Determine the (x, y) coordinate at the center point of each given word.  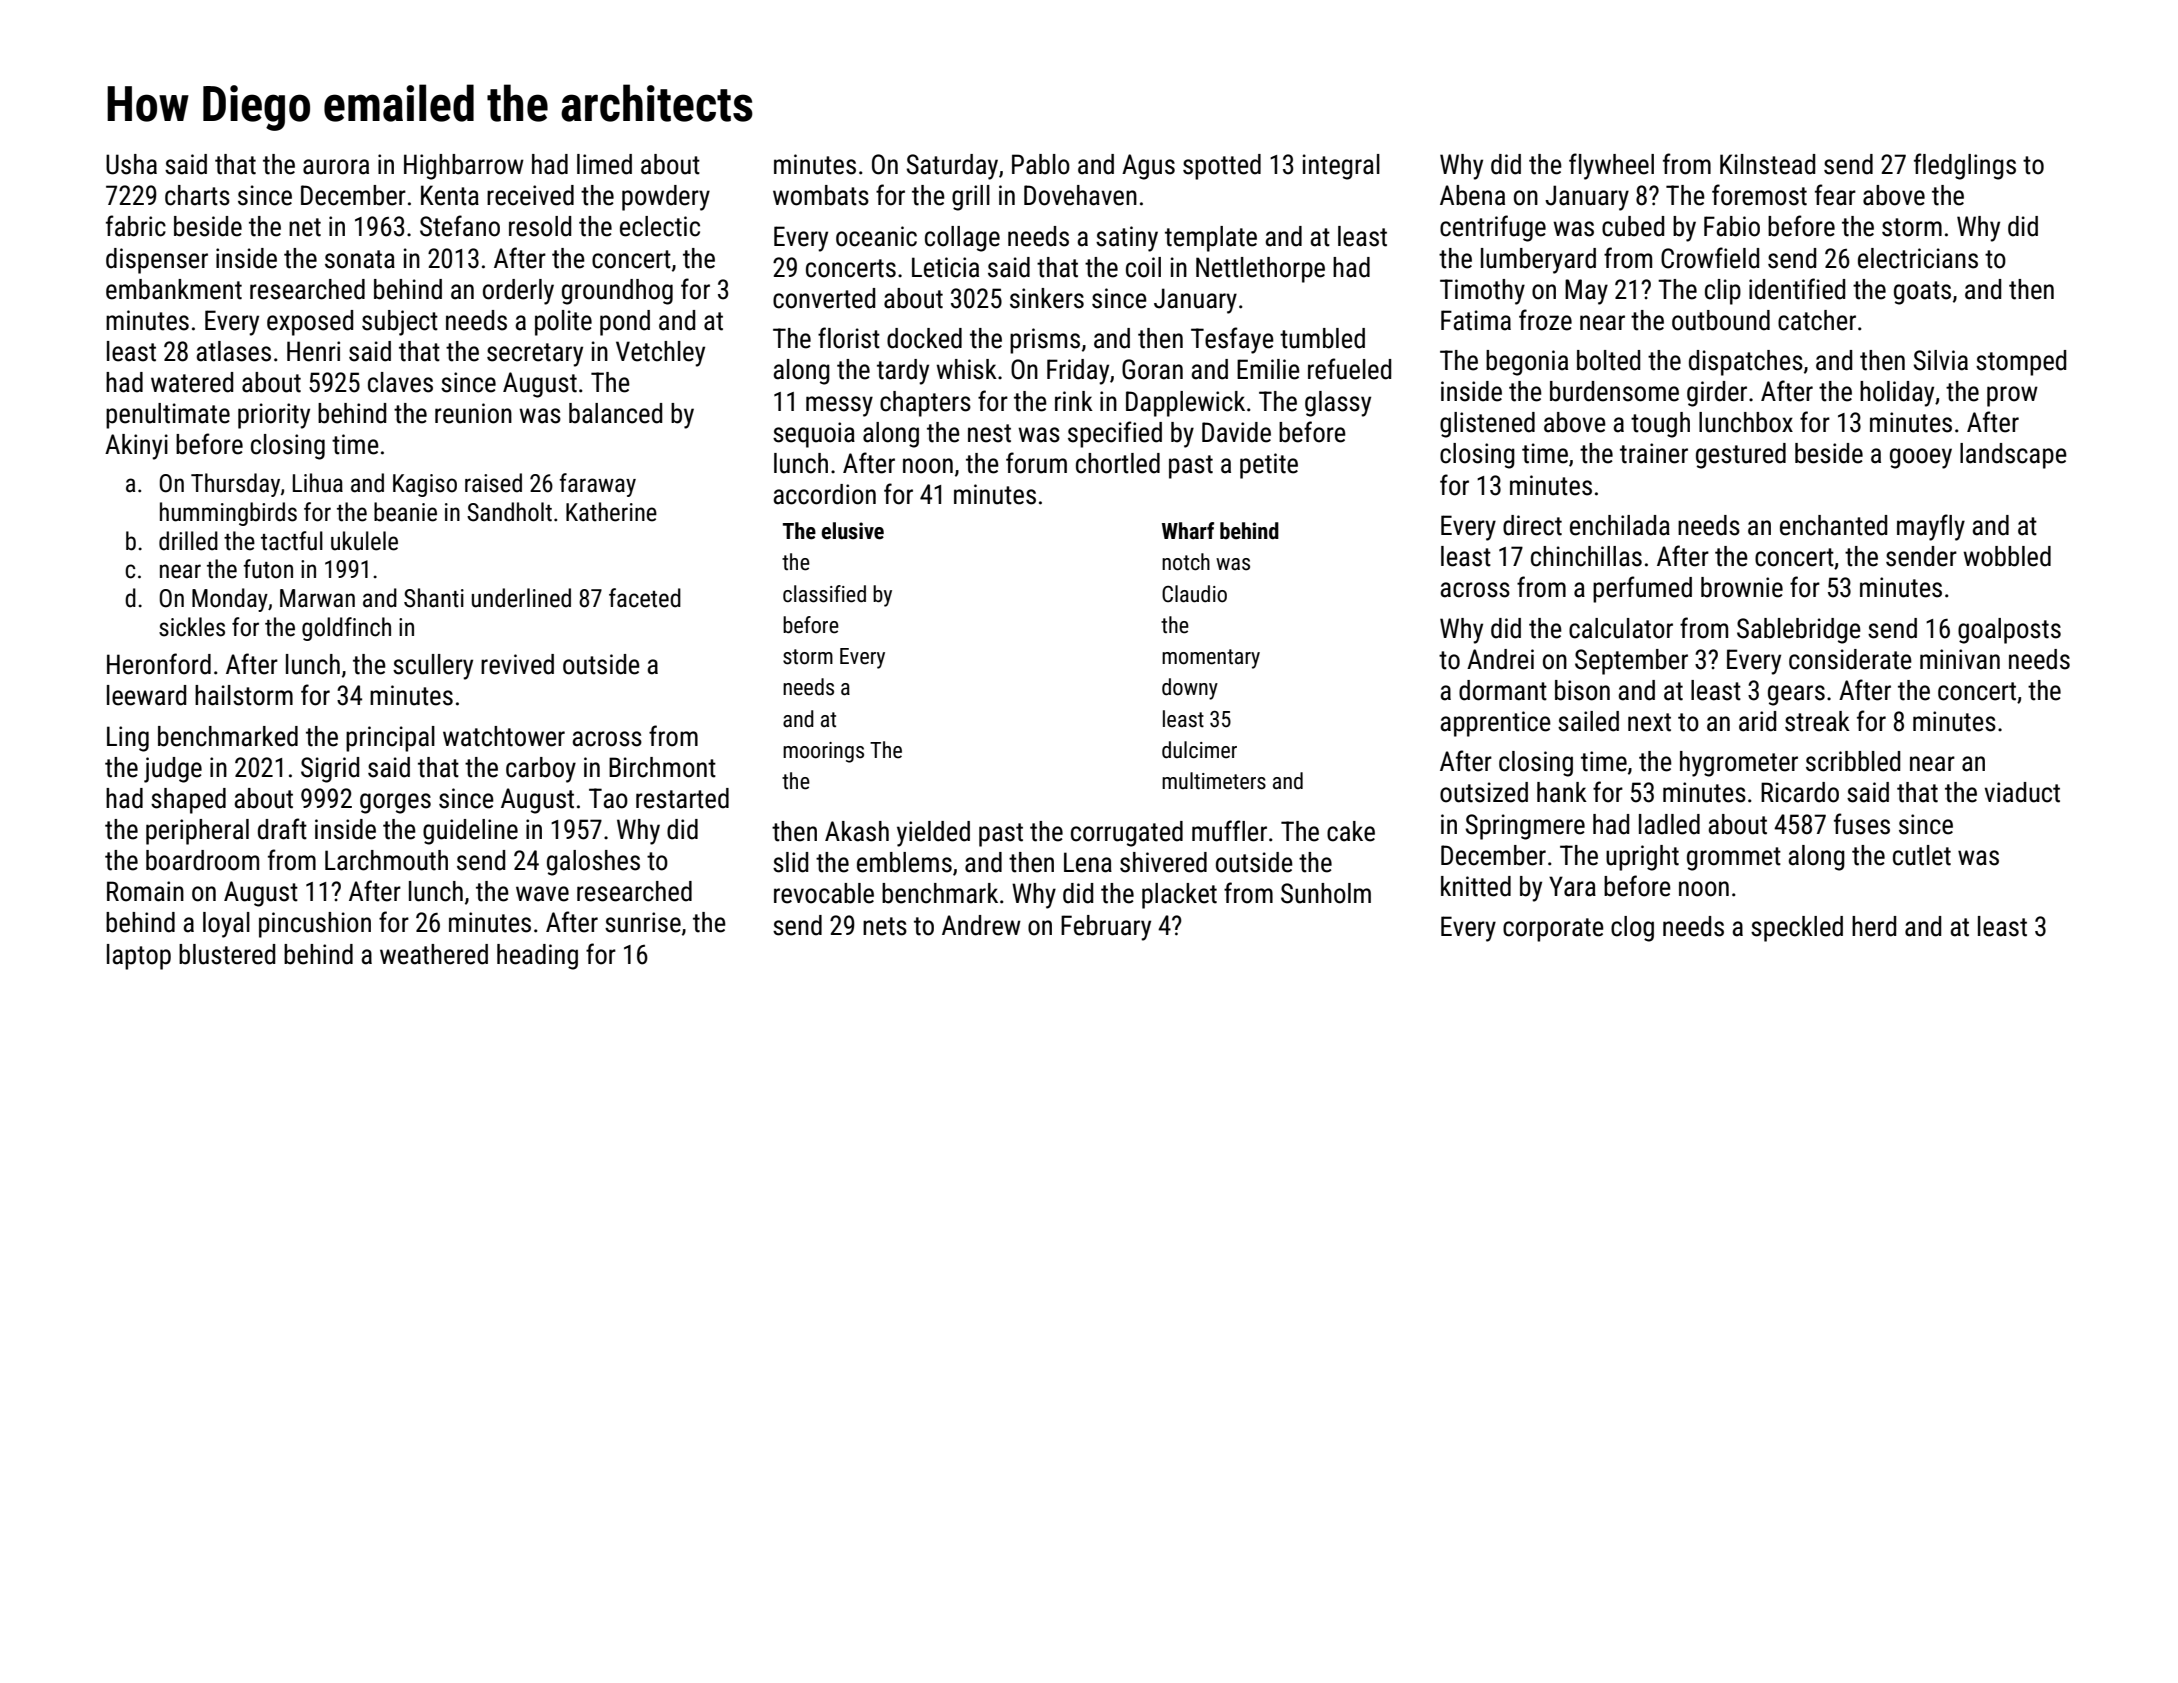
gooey (1921, 458)
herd (1874, 926)
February (1106, 928)
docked (924, 338)
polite (563, 323)
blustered (227, 954)
